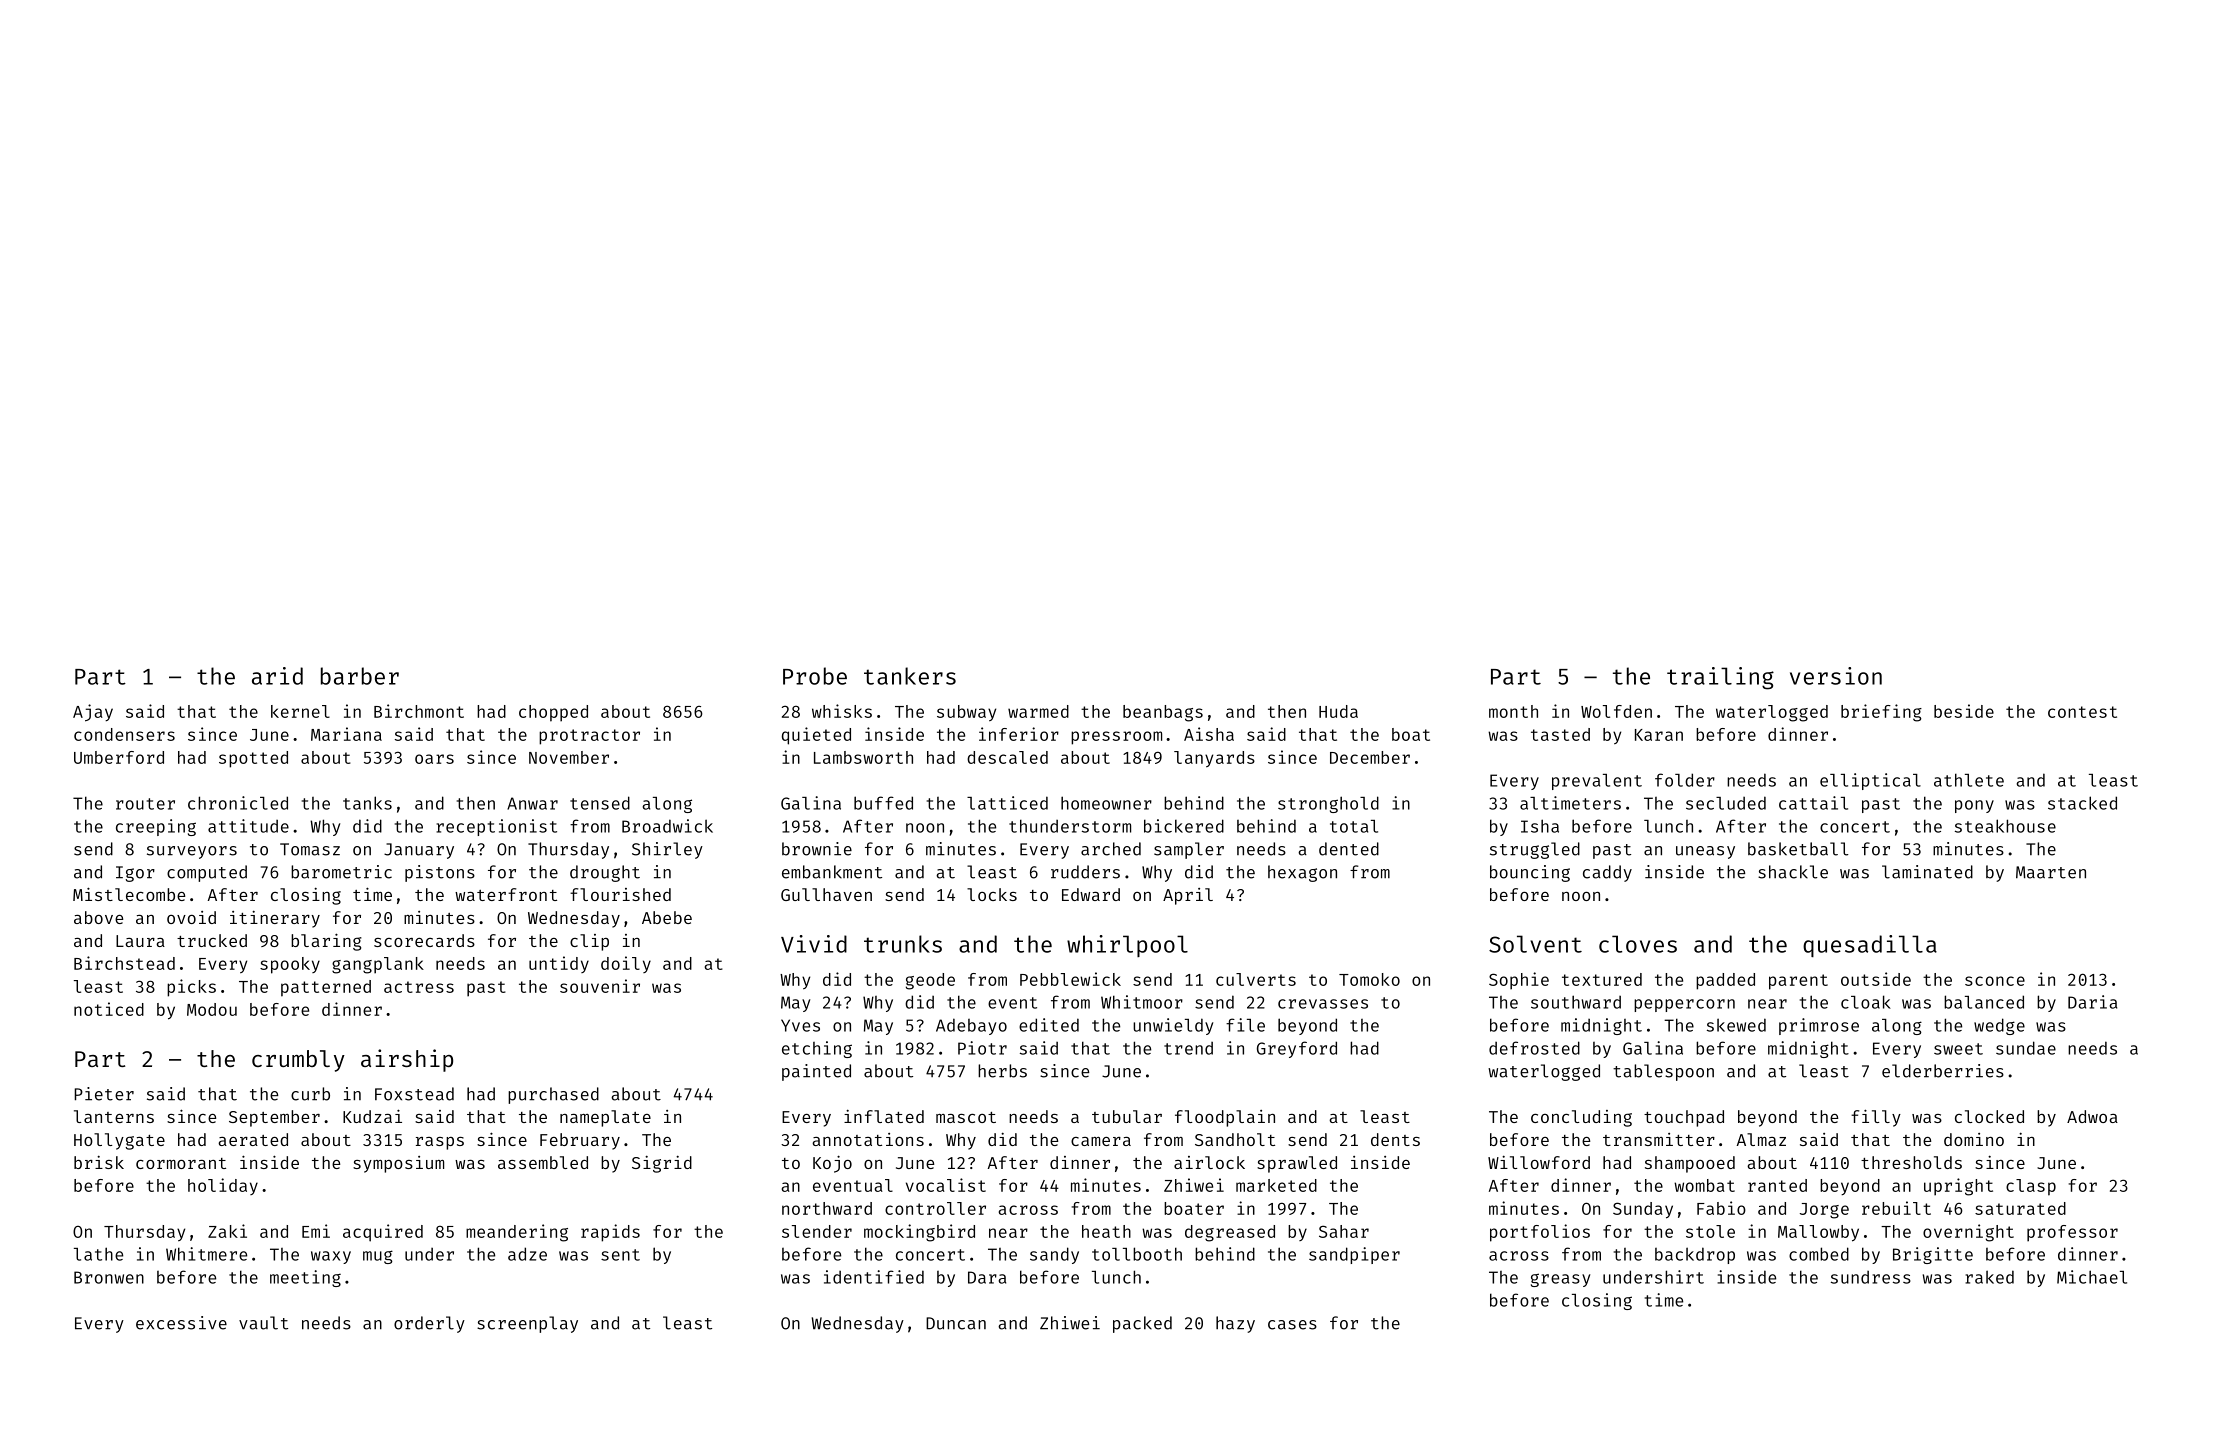 Image resolution: width=2220 pixels, height=1436 pixels. Describe the element at coordinates (109, 1009) in the document. I see `noticed` at that location.
